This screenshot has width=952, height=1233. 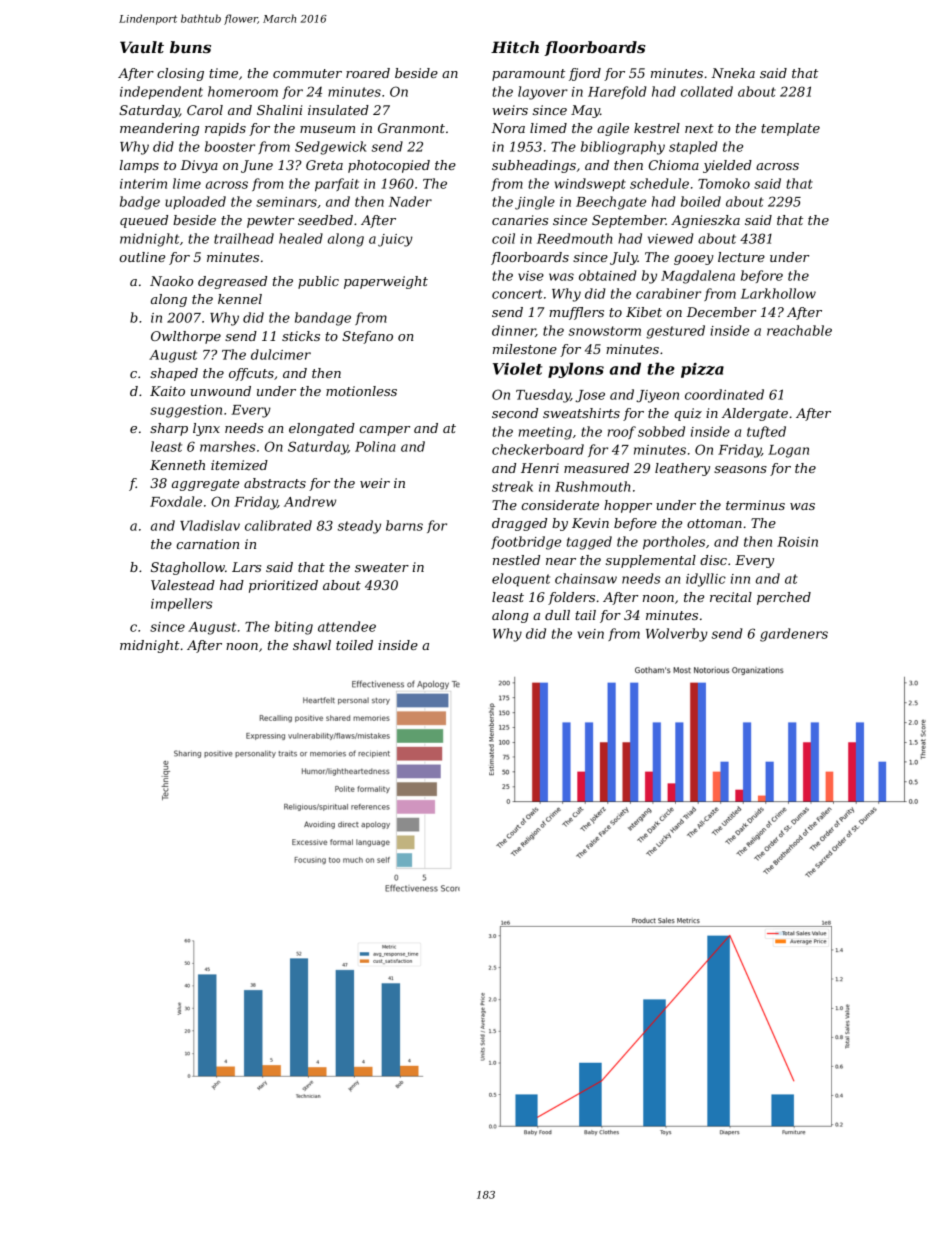 I want to click on juicy, so click(x=395, y=240).
